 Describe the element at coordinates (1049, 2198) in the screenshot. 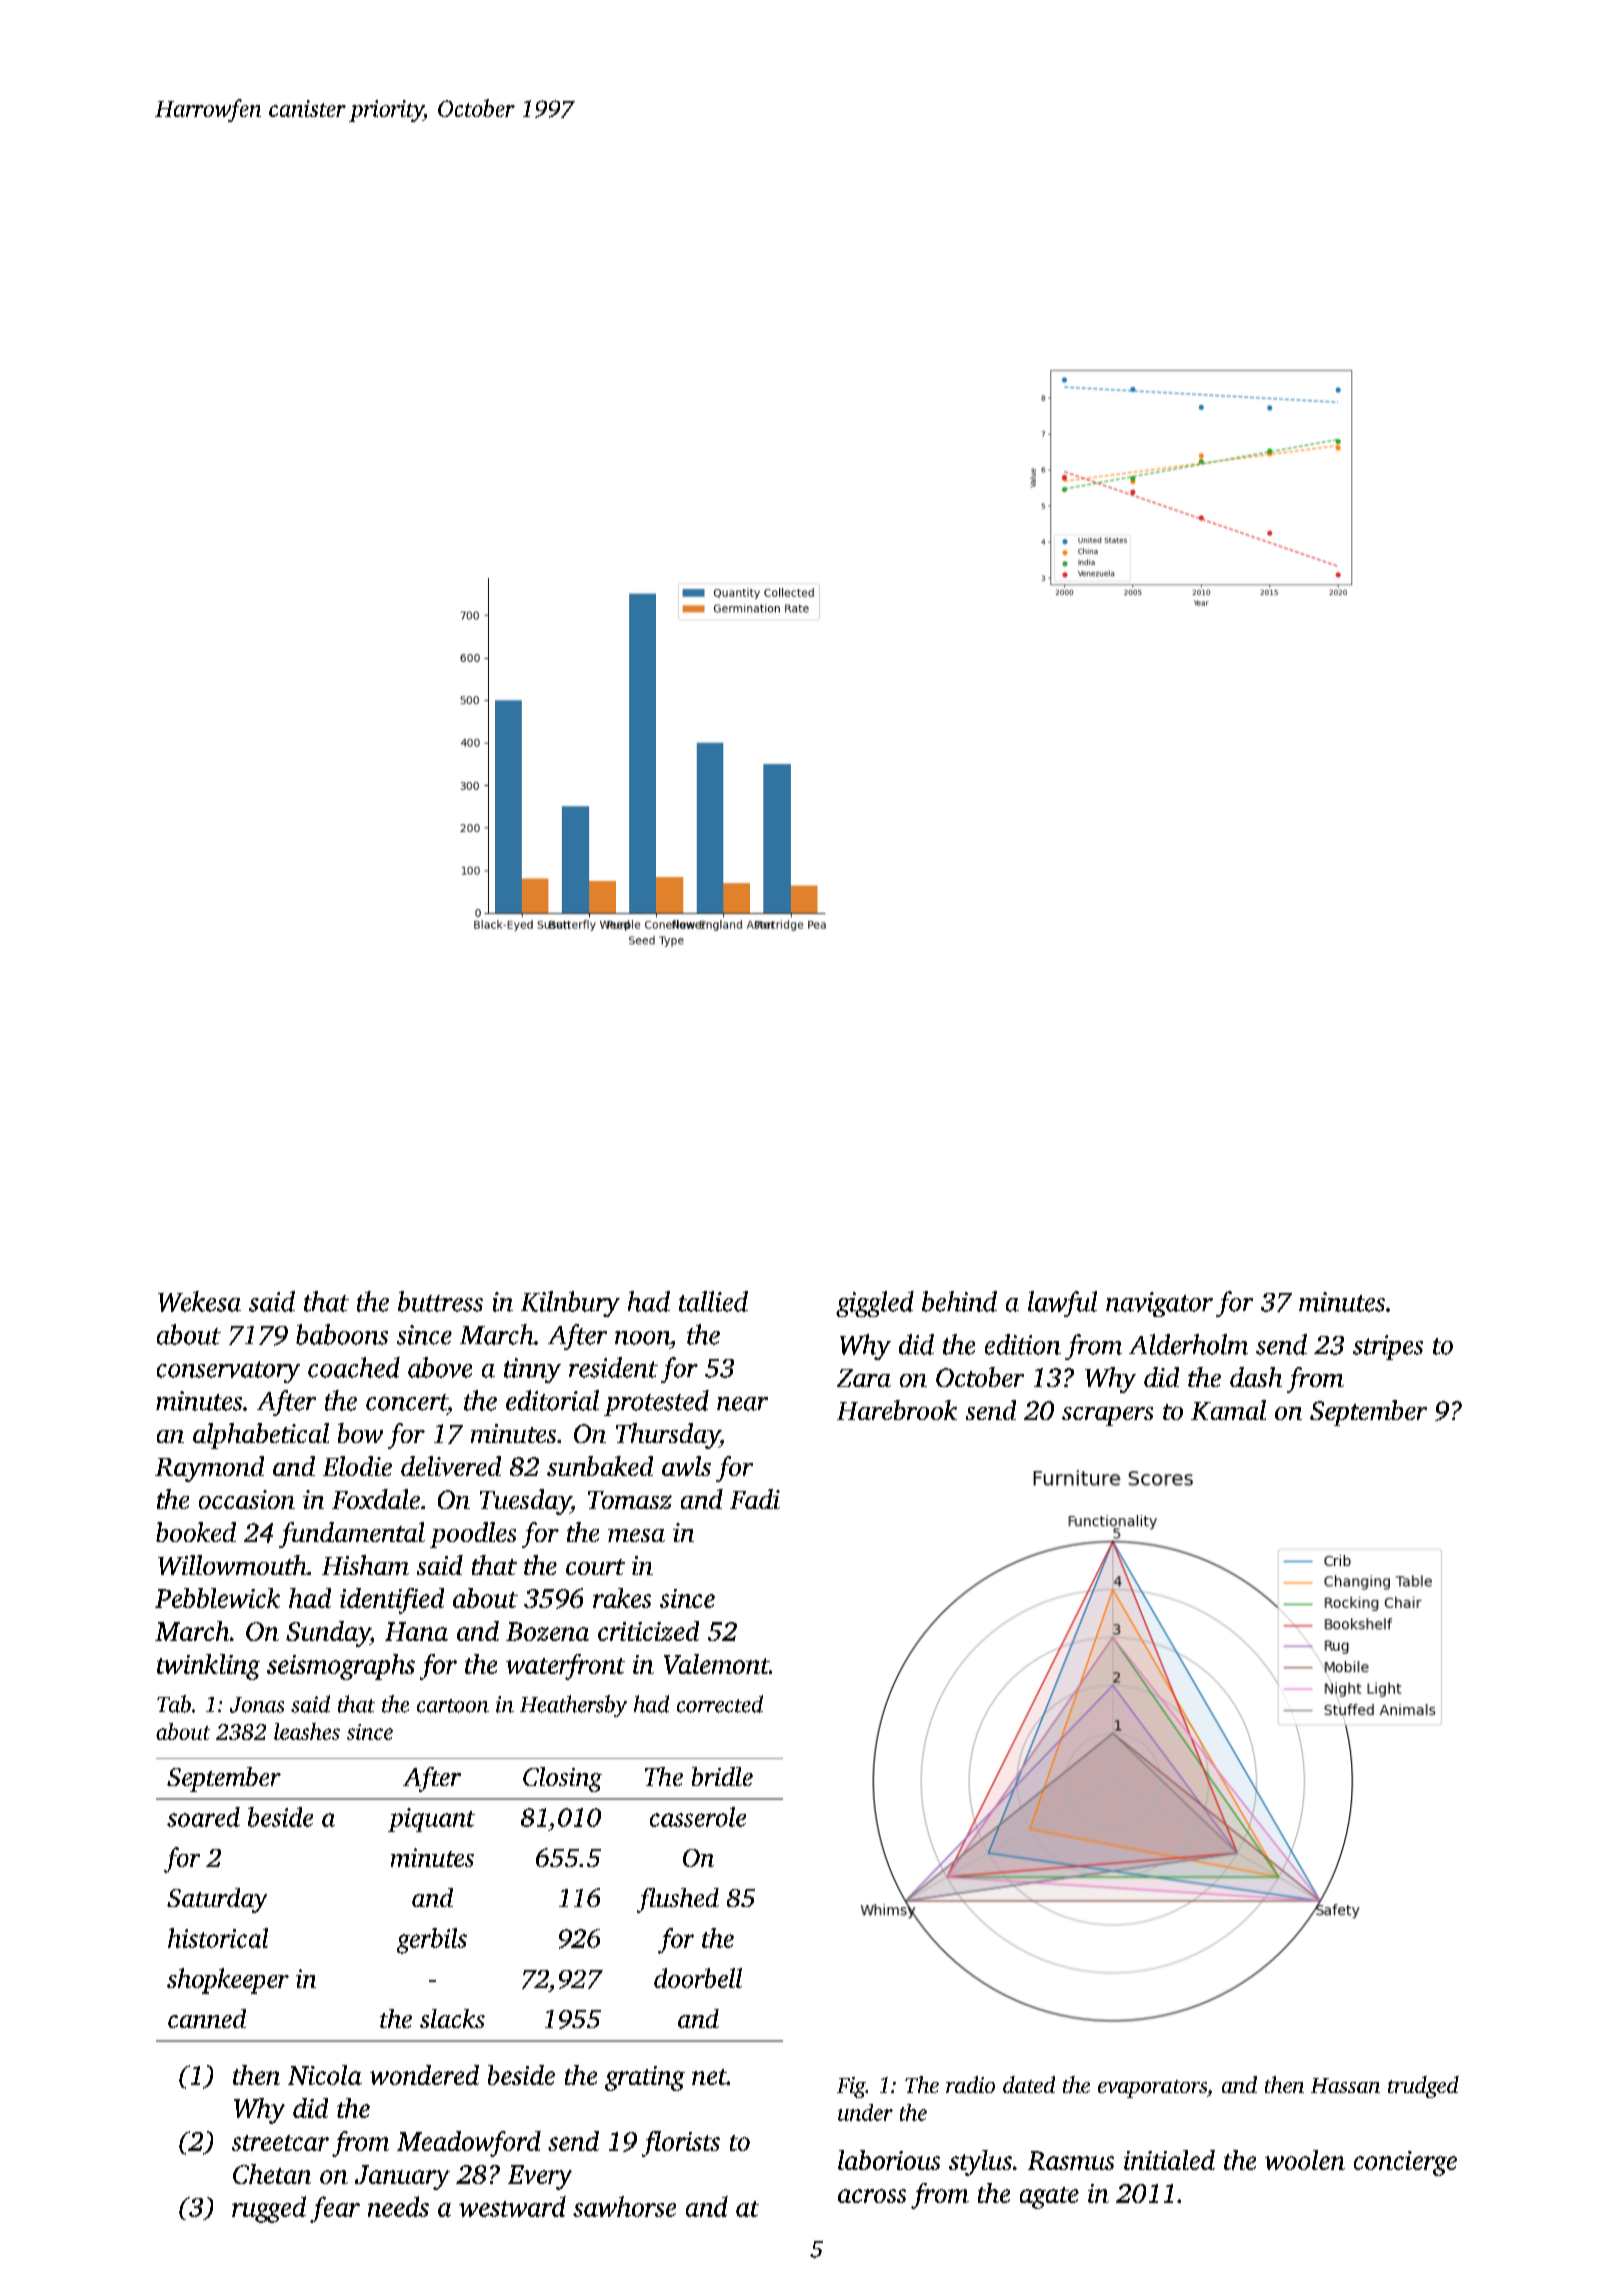

I see `agate` at that location.
